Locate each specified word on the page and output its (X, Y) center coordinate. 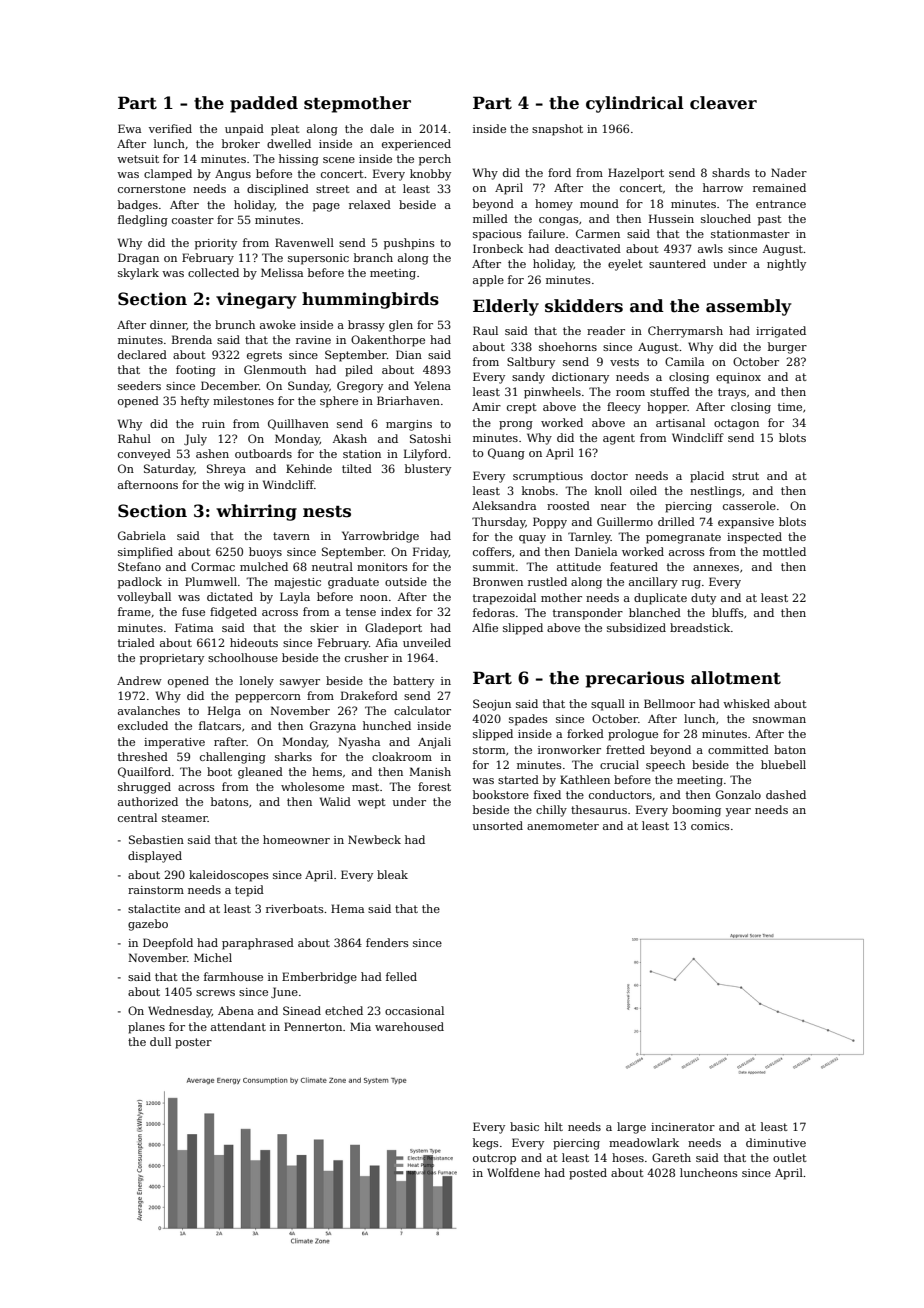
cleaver (723, 103)
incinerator (683, 1127)
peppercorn (268, 698)
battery (413, 682)
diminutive (776, 1142)
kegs (486, 1144)
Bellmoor (669, 703)
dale (382, 128)
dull (160, 1041)
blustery (428, 470)
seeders (139, 385)
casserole (749, 505)
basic (524, 1126)
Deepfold (168, 944)
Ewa (129, 128)
